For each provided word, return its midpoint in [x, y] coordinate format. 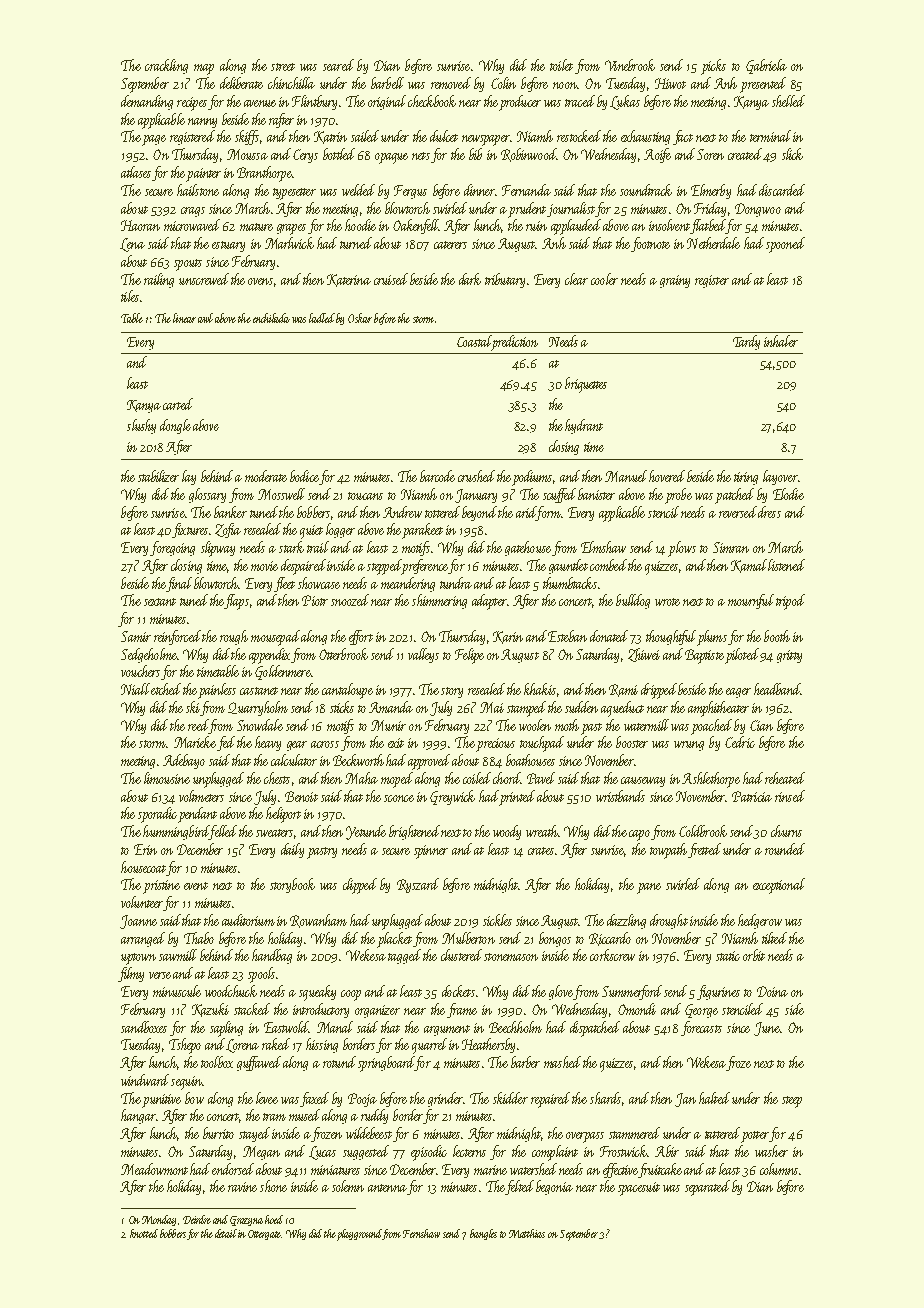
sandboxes [144, 1027]
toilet [561, 65]
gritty [789, 656]
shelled [788, 101]
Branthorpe [264, 174]
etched [166, 689]
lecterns [469, 1151]
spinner [431, 852]
